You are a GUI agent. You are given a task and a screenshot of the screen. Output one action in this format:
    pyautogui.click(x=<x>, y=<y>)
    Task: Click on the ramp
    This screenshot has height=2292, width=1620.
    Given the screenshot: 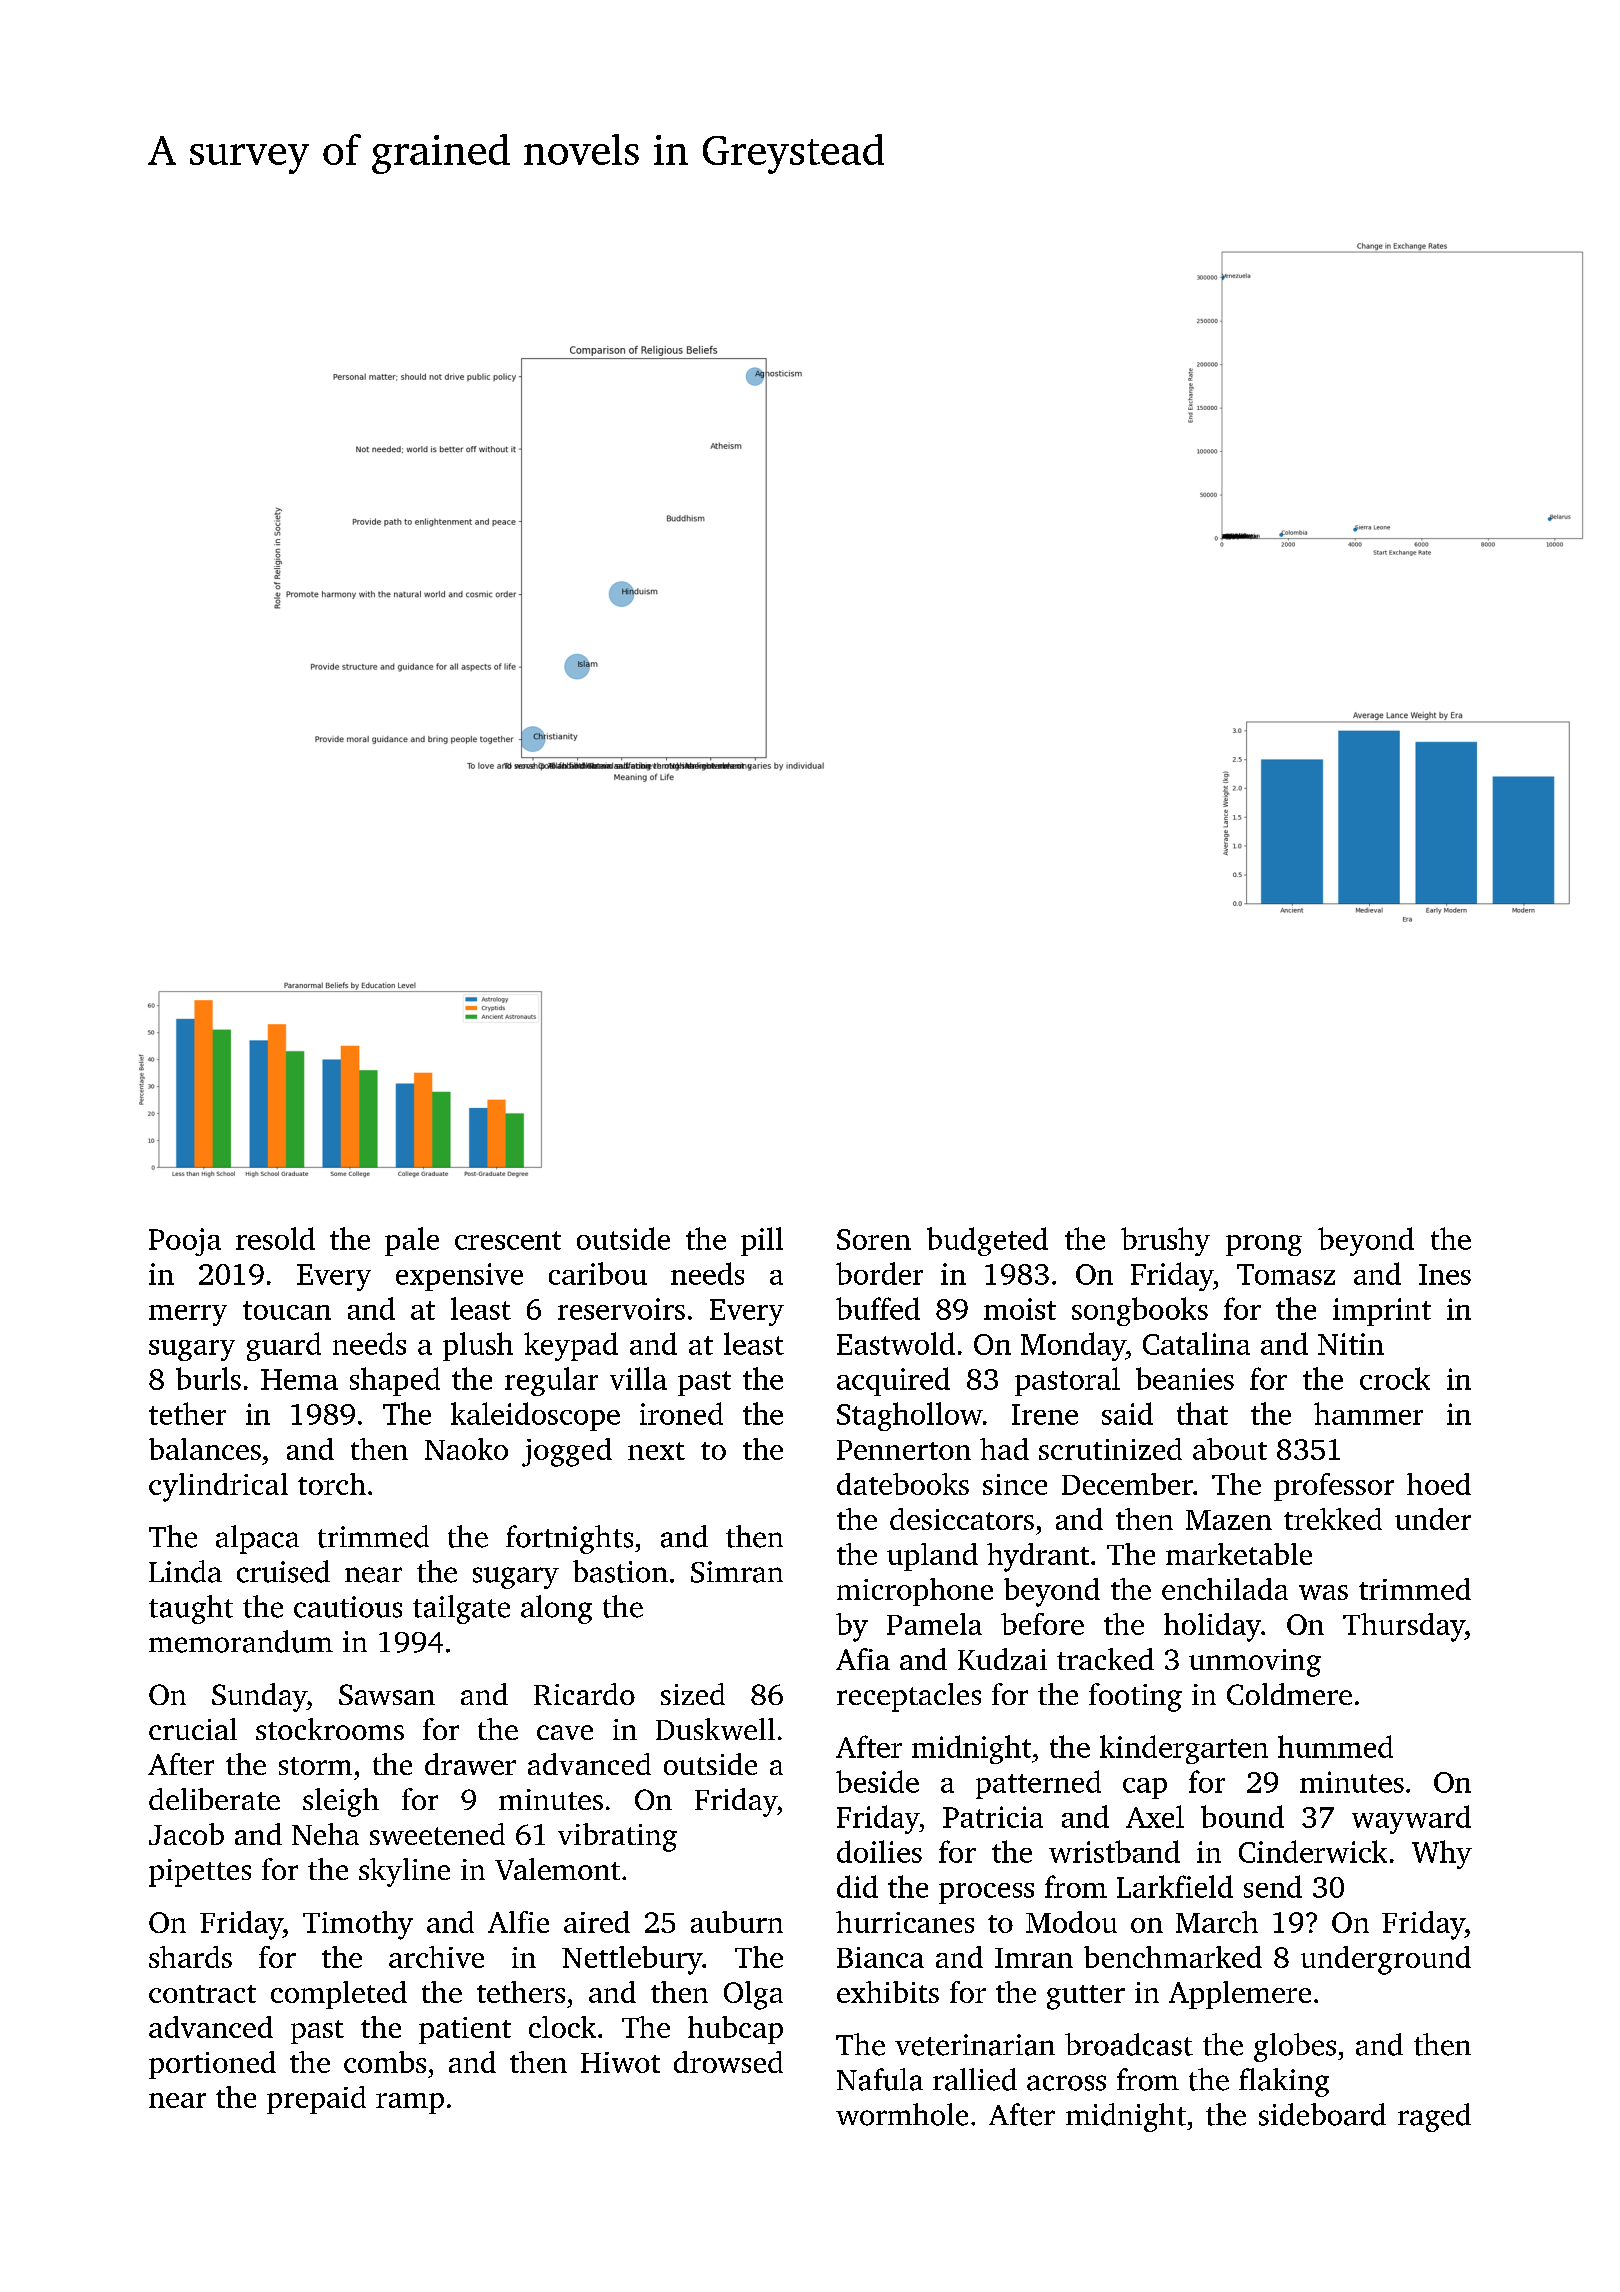 What is the action you would take?
    pyautogui.click(x=410, y=2103)
